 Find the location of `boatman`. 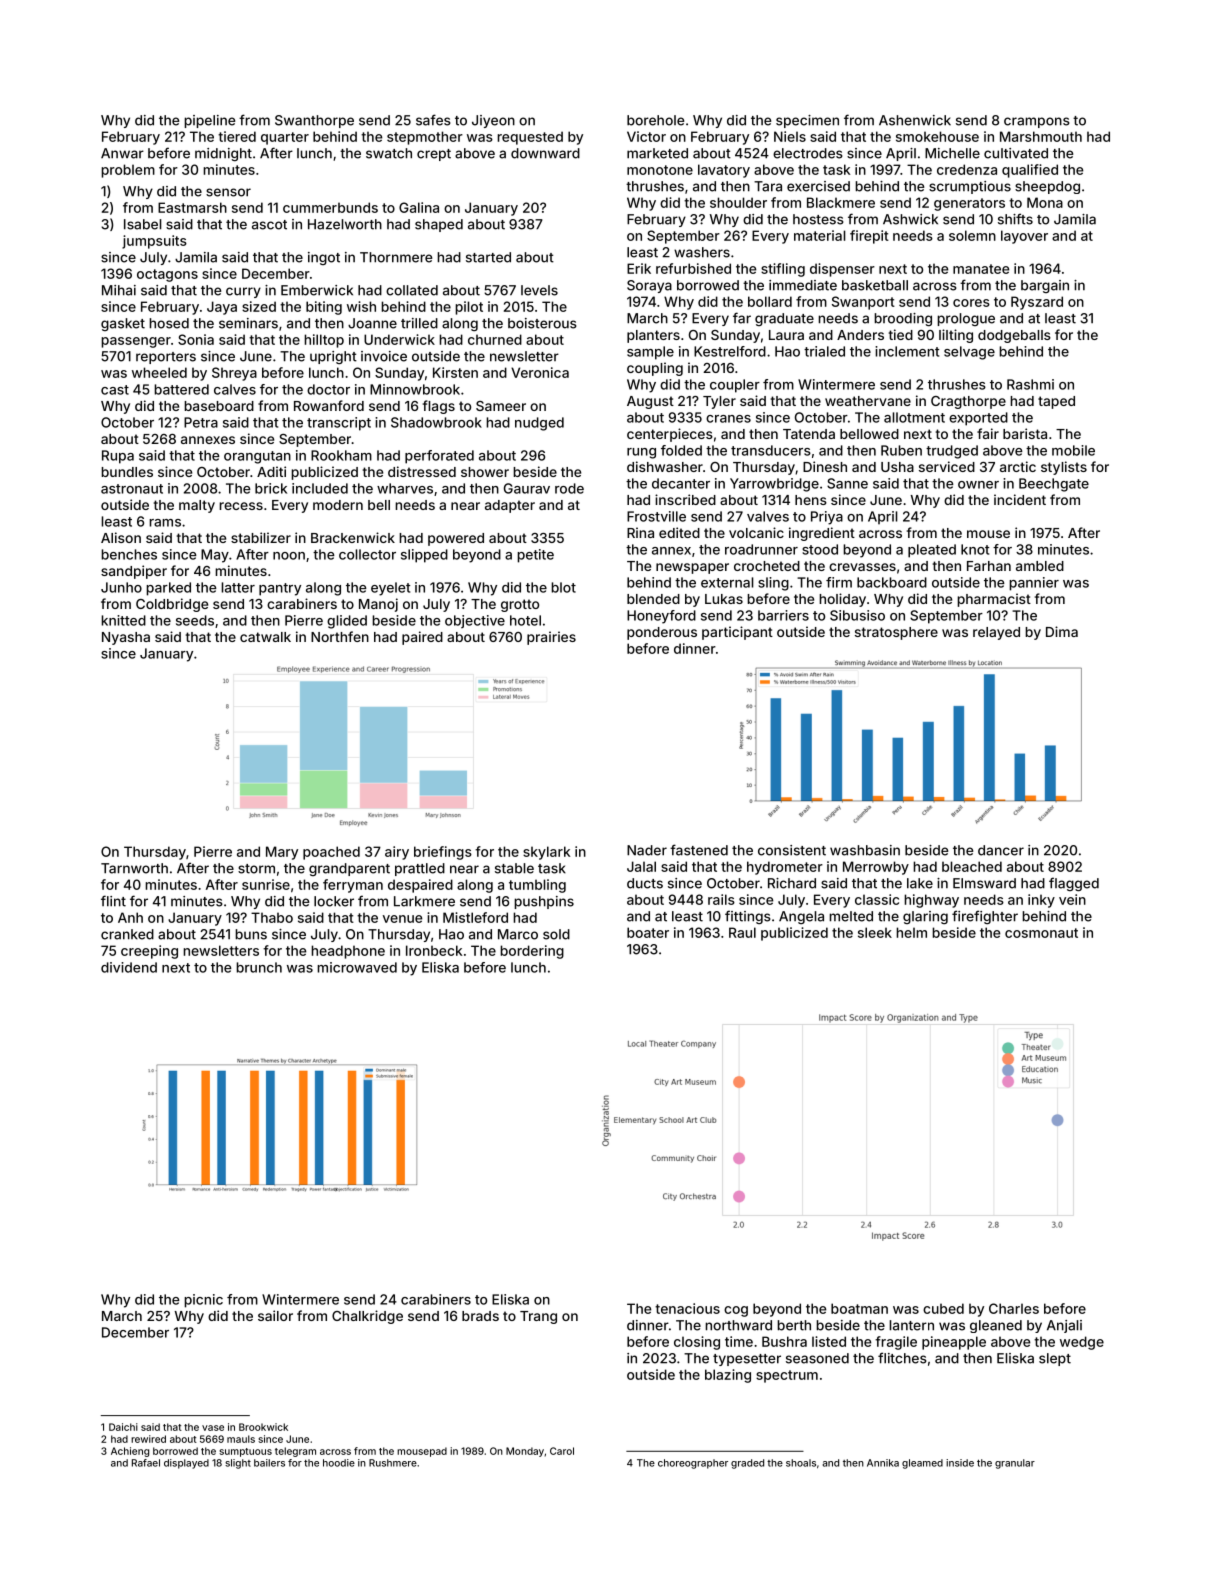

boatman is located at coordinates (859, 1308).
